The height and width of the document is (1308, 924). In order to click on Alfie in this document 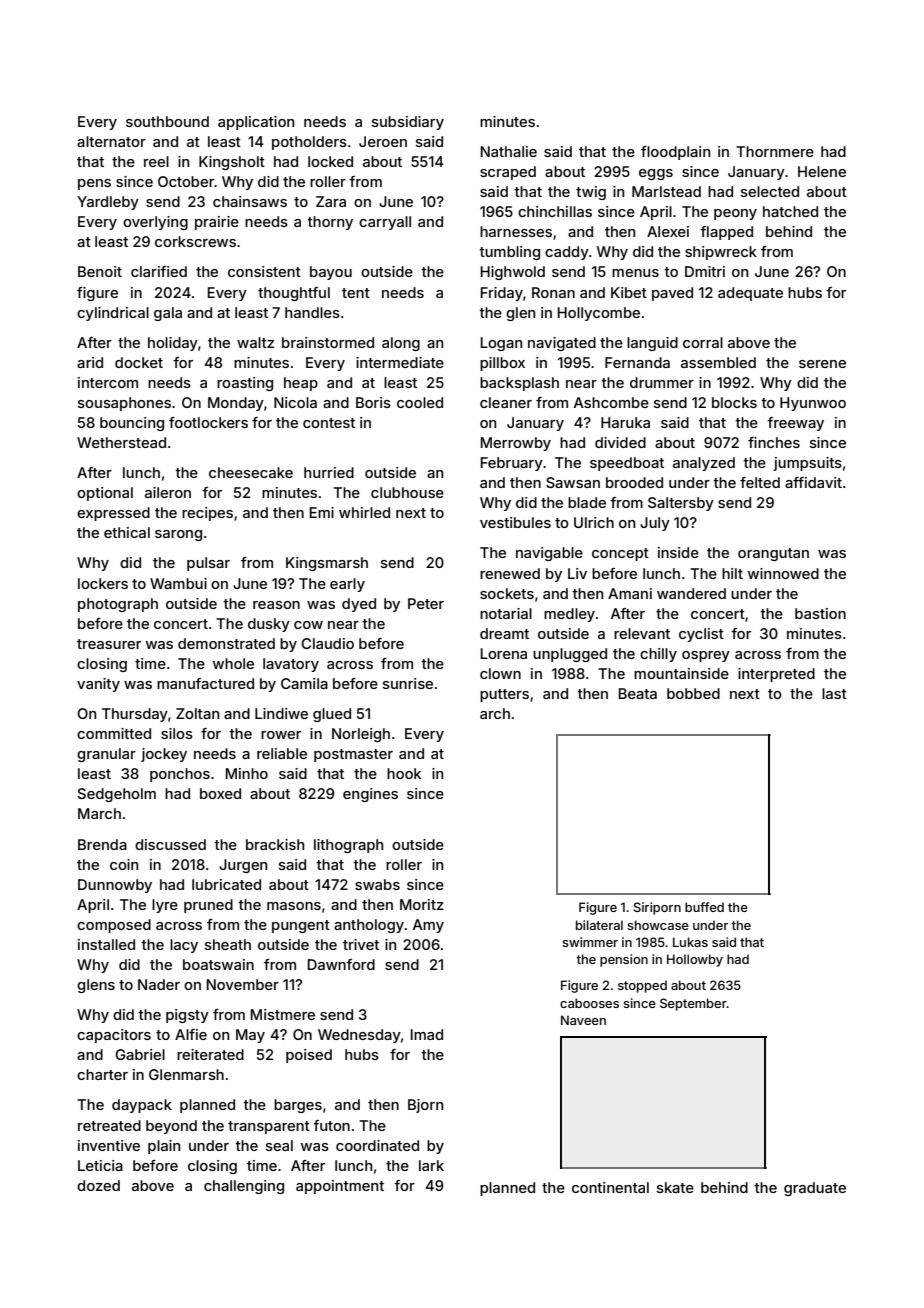, I will do `click(191, 1034)`.
